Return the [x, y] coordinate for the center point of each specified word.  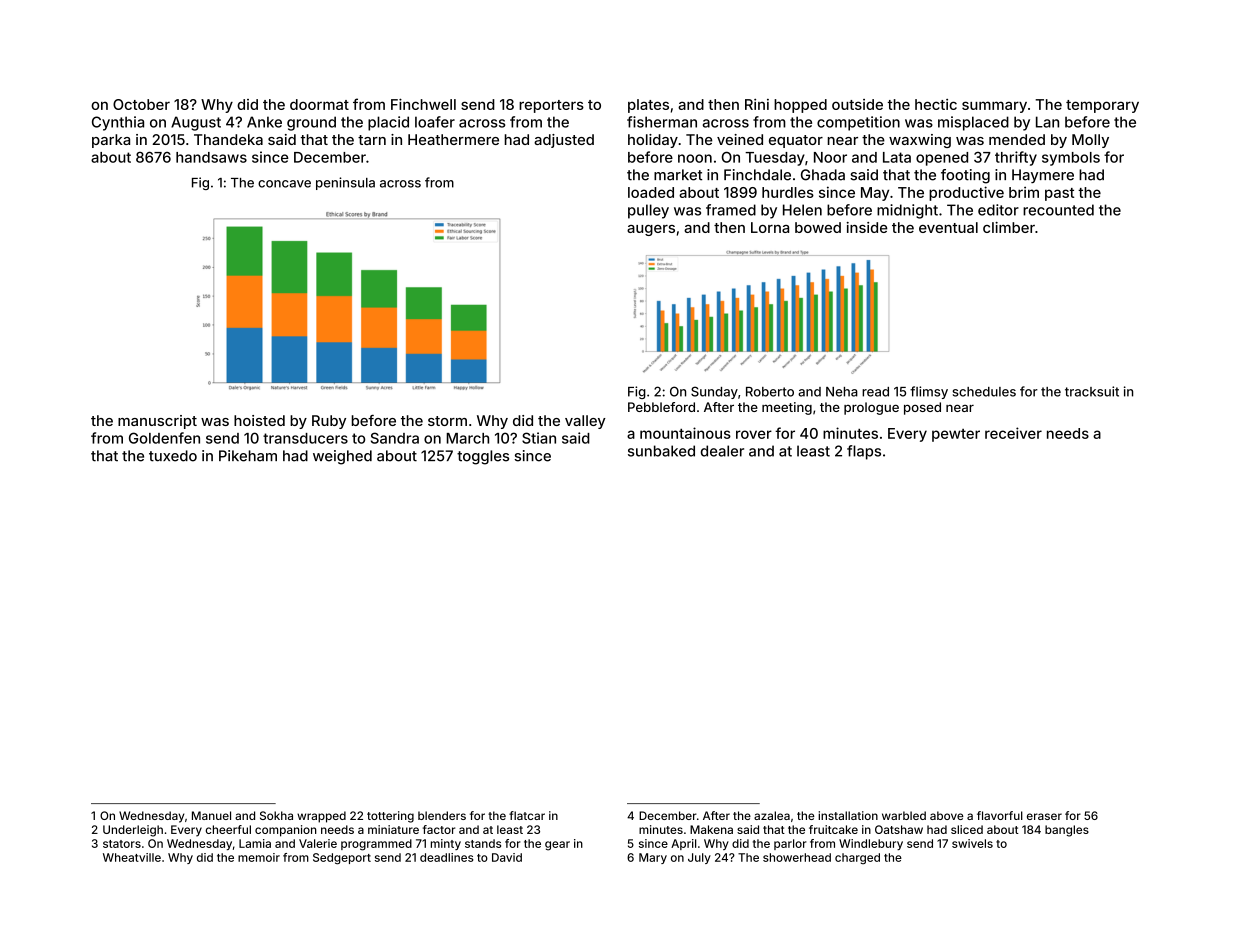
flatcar [527, 815]
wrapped [321, 817]
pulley [648, 211]
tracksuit [1092, 391]
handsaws [211, 157]
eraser [1044, 816]
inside [867, 227]
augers [651, 230]
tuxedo [173, 456]
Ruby [329, 422]
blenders [442, 815]
